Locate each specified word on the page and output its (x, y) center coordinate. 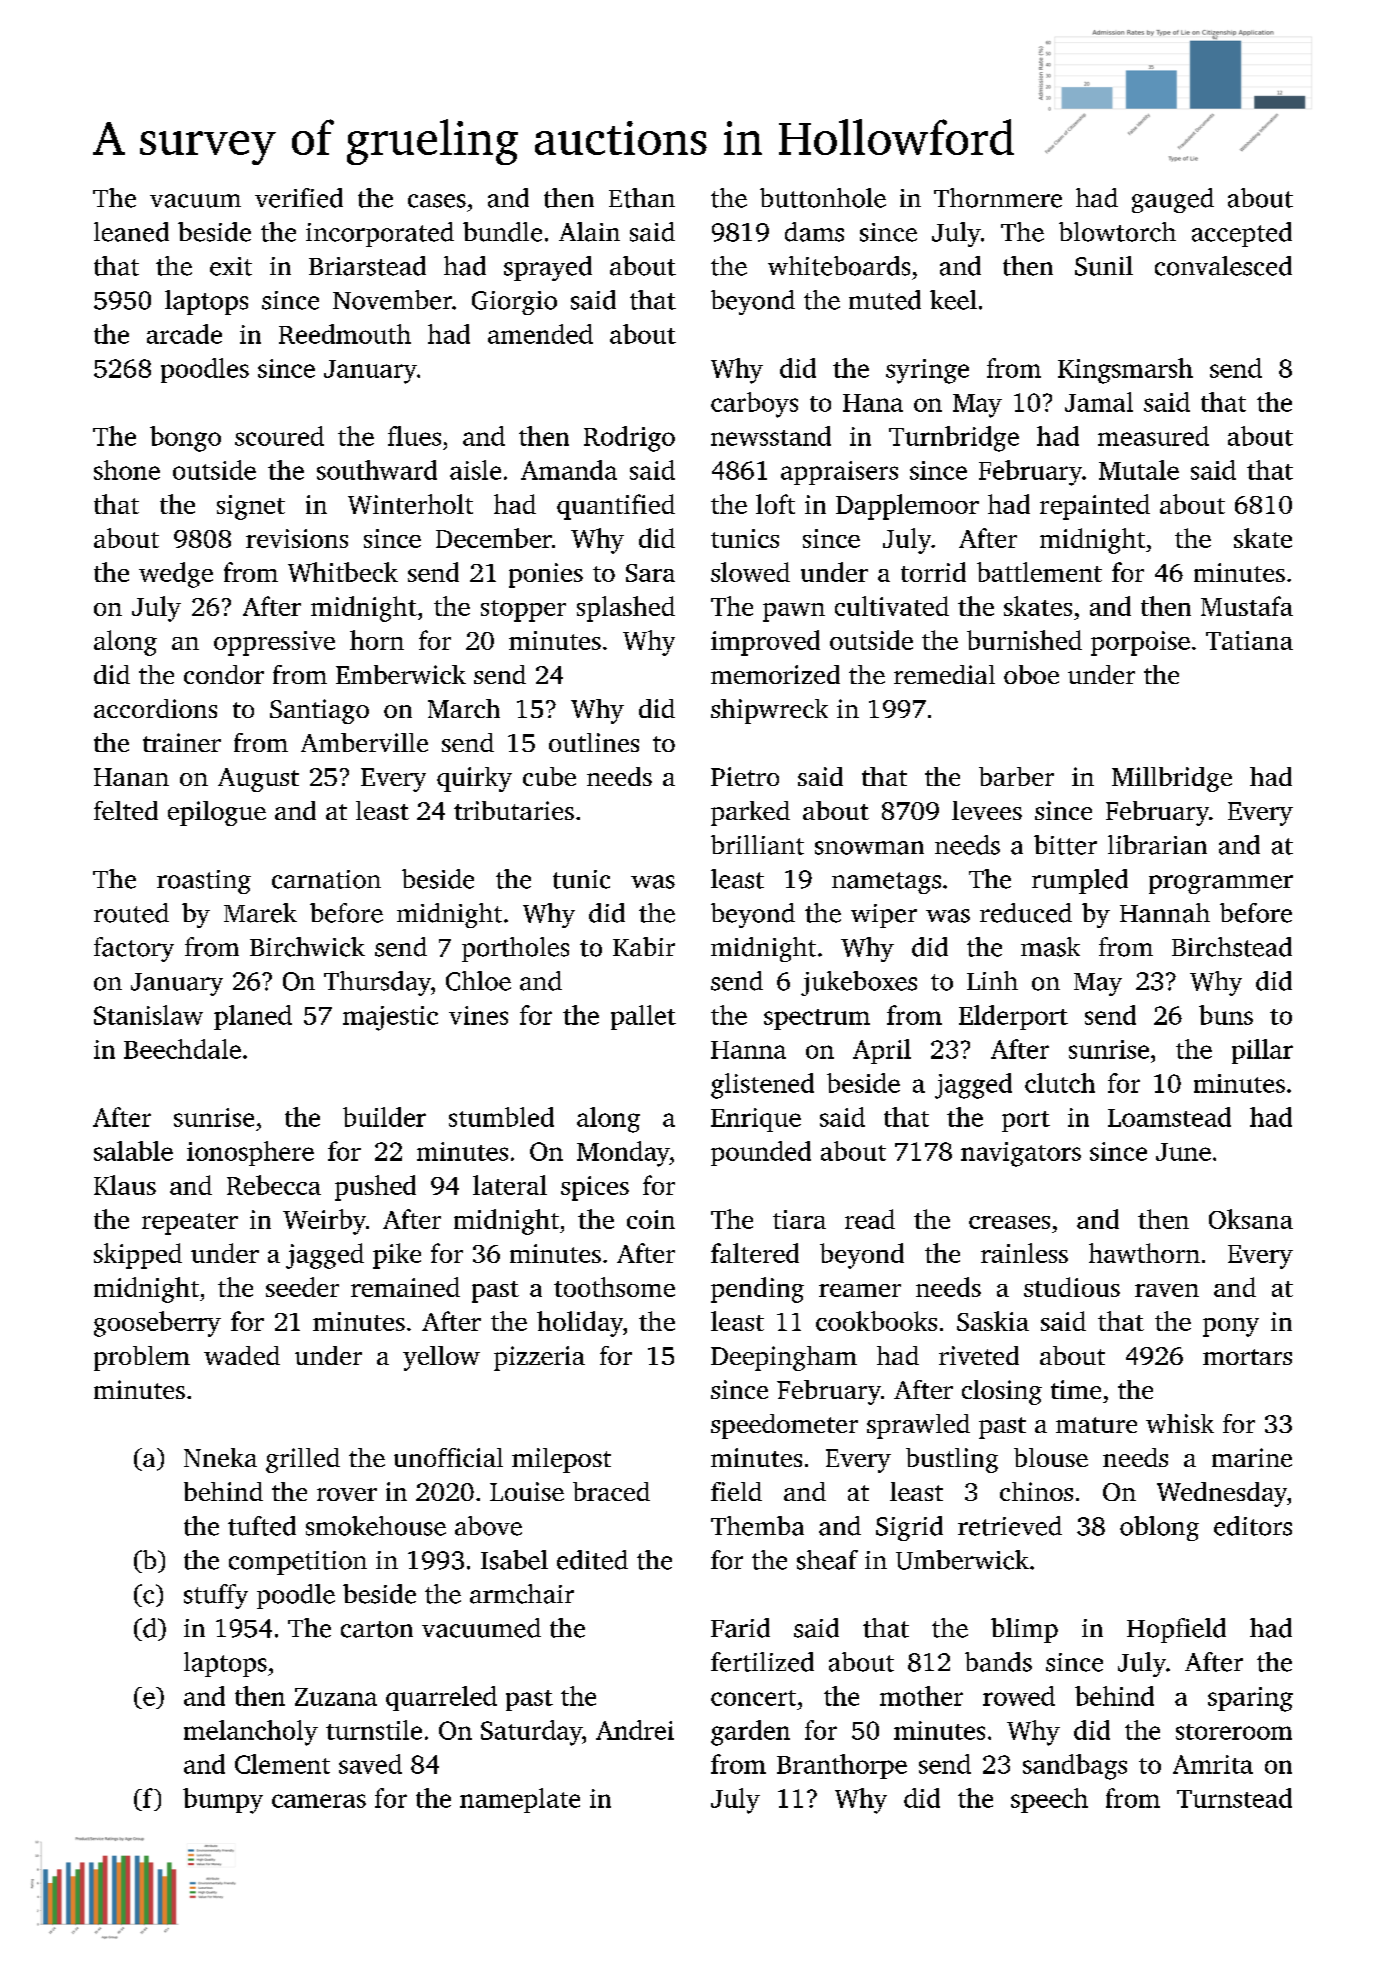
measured (1153, 436)
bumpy (223, 1801)
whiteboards (839, 266)
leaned (131, 232)
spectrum (817, 1019)
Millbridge (1172, 779)
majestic (390, 1018)
